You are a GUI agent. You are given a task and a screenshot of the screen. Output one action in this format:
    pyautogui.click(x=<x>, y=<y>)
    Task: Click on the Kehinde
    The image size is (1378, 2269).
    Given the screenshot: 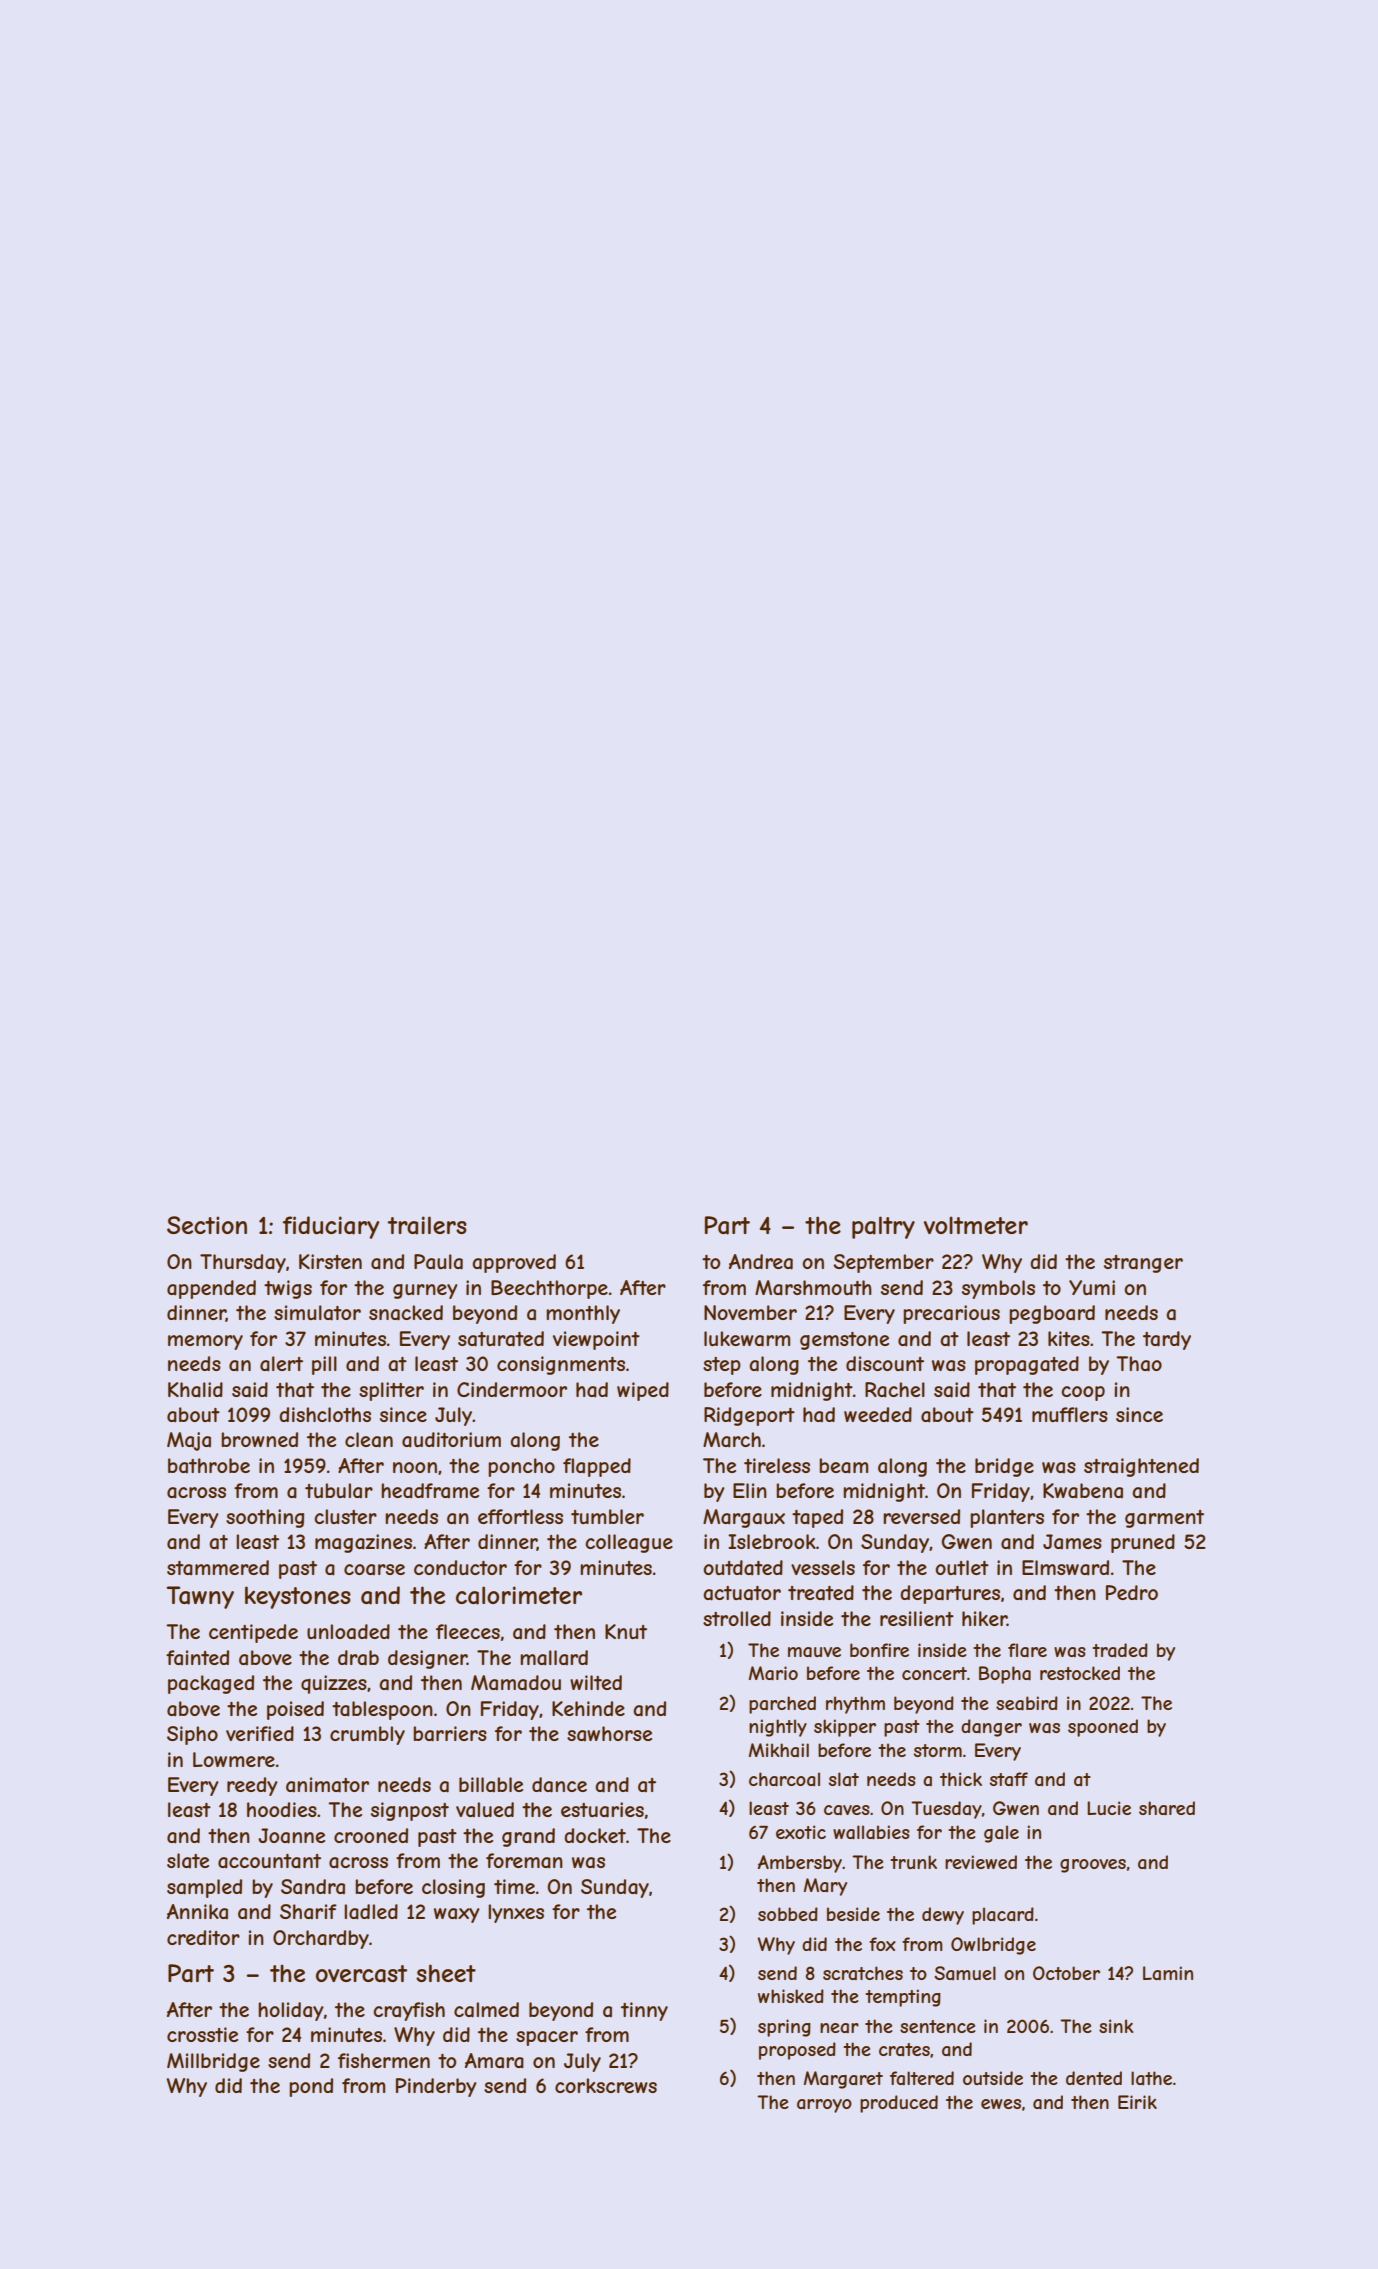 What is the action you would take?
    pyautogui.click(x=588, y=1708)
